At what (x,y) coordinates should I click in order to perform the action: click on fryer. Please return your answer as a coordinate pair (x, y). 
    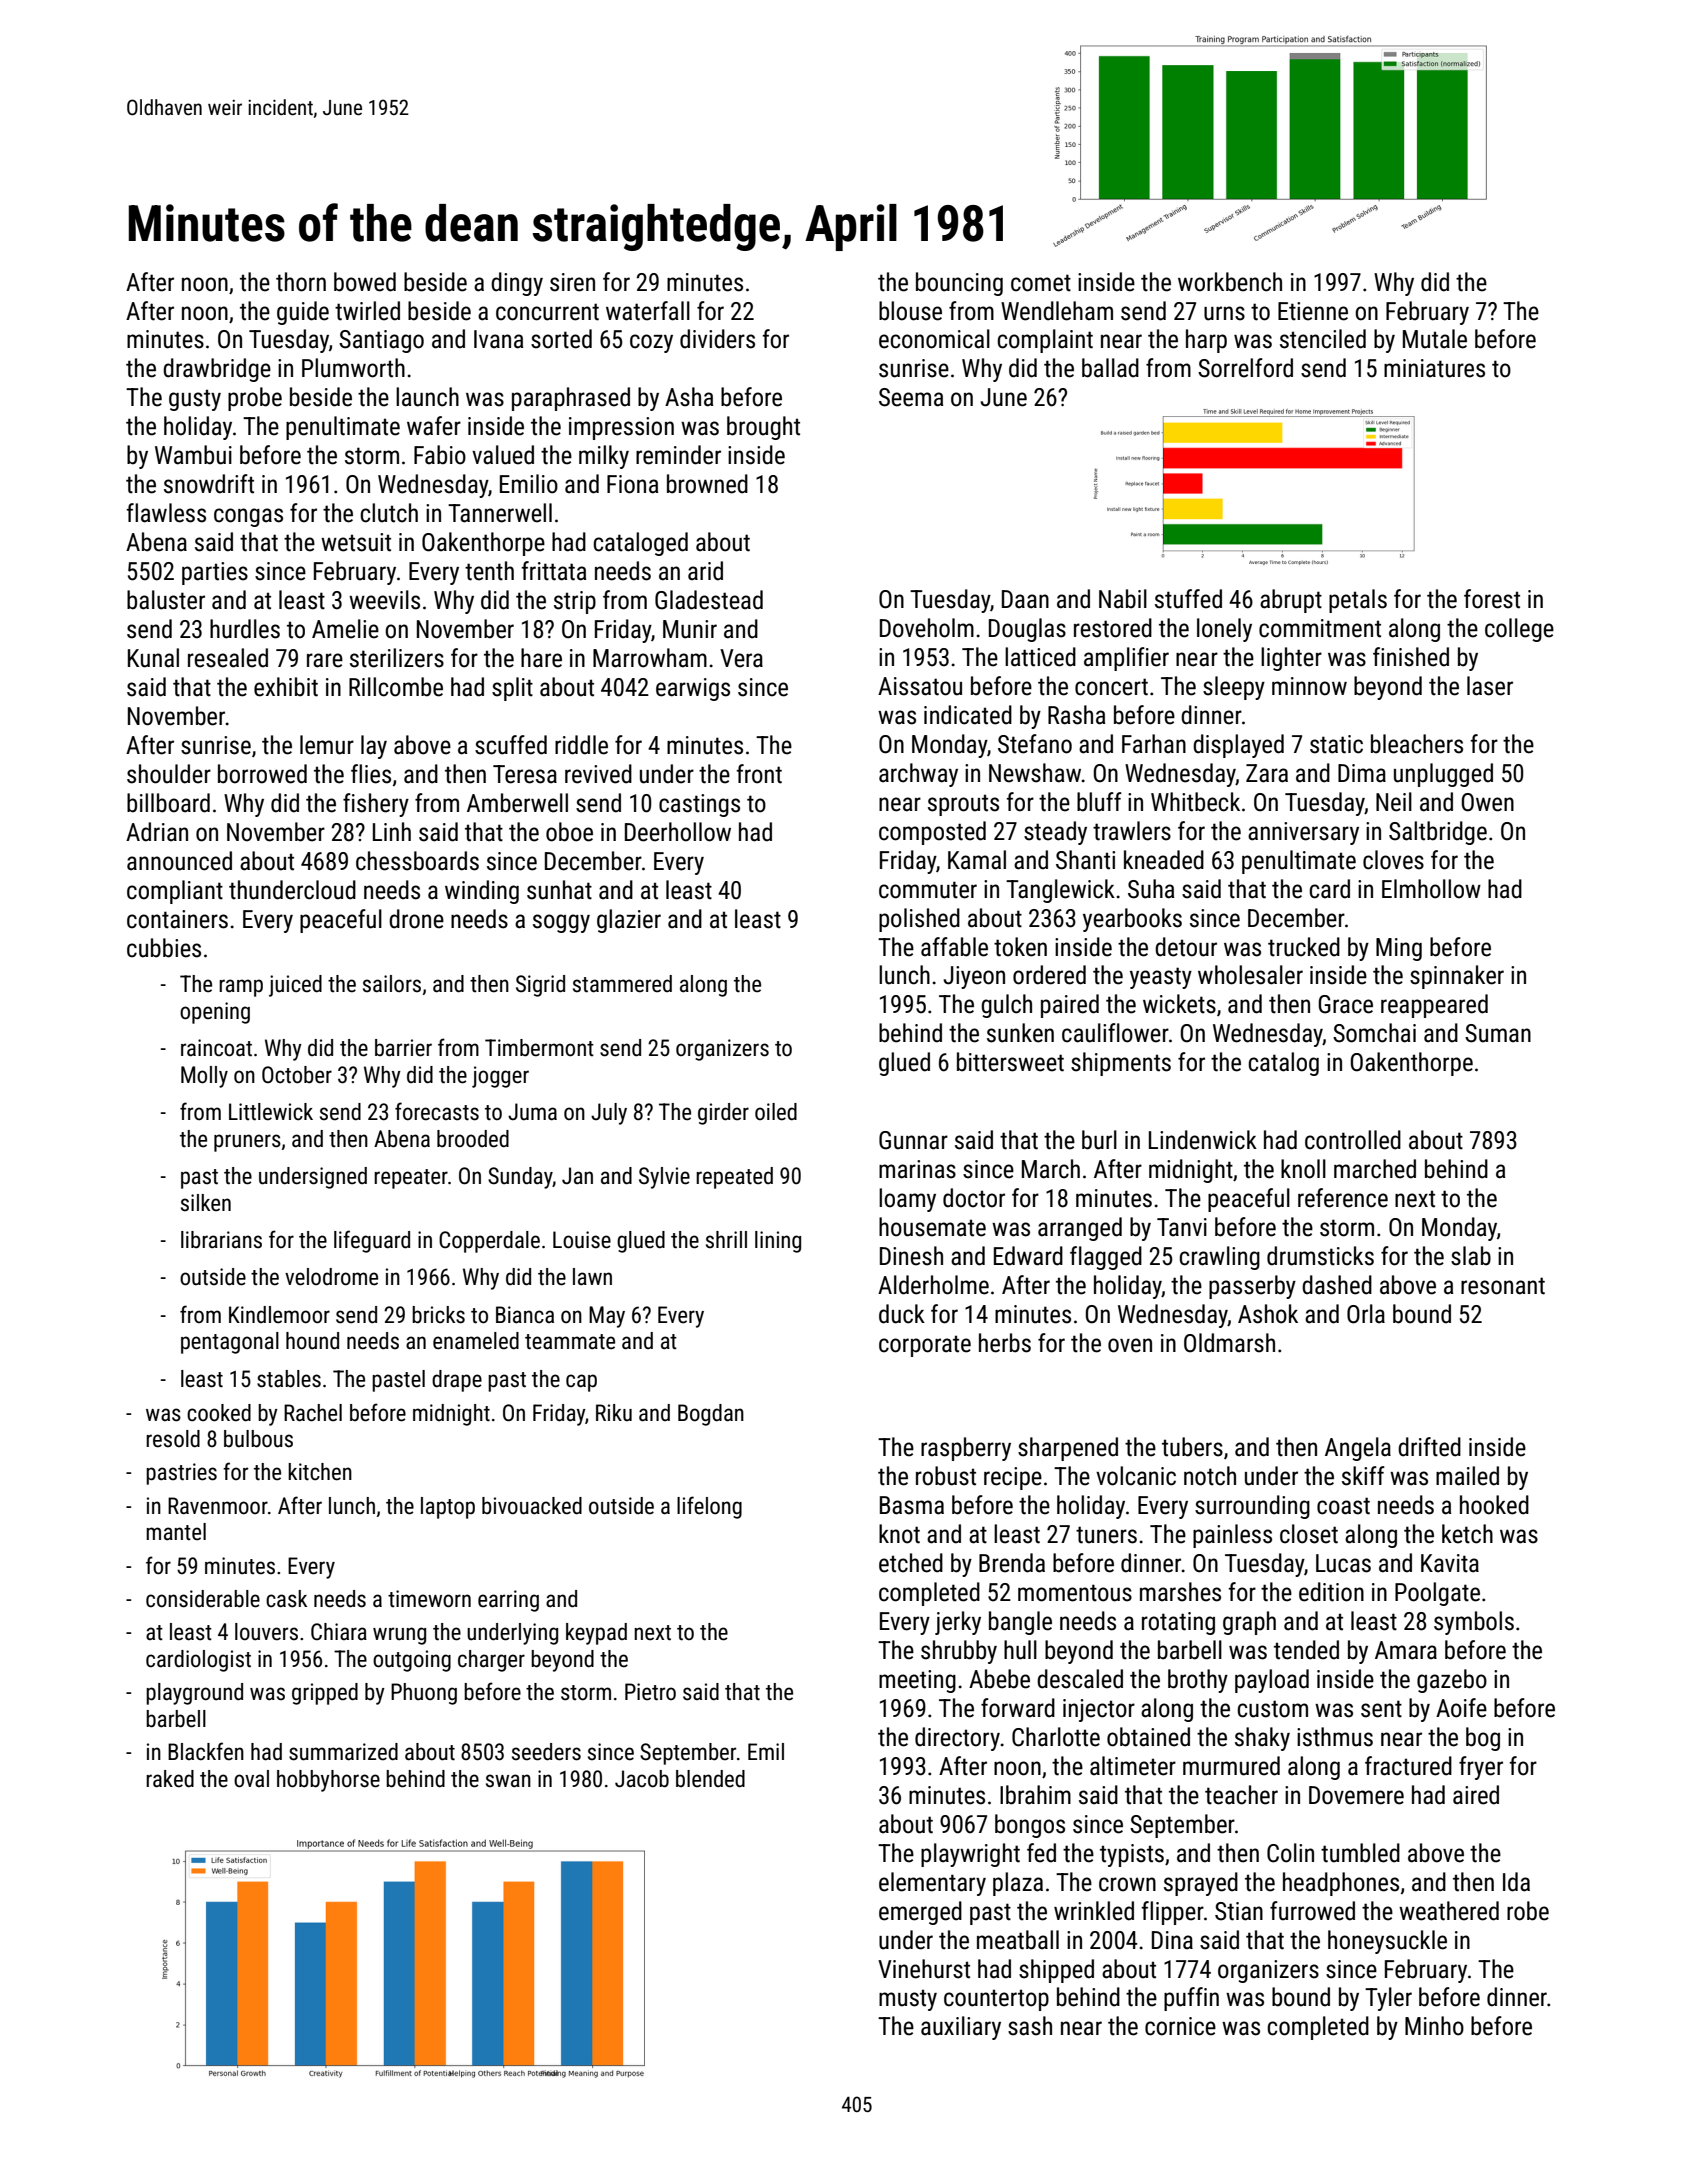
    Looking at the image, I should click on (1481, 1768).
